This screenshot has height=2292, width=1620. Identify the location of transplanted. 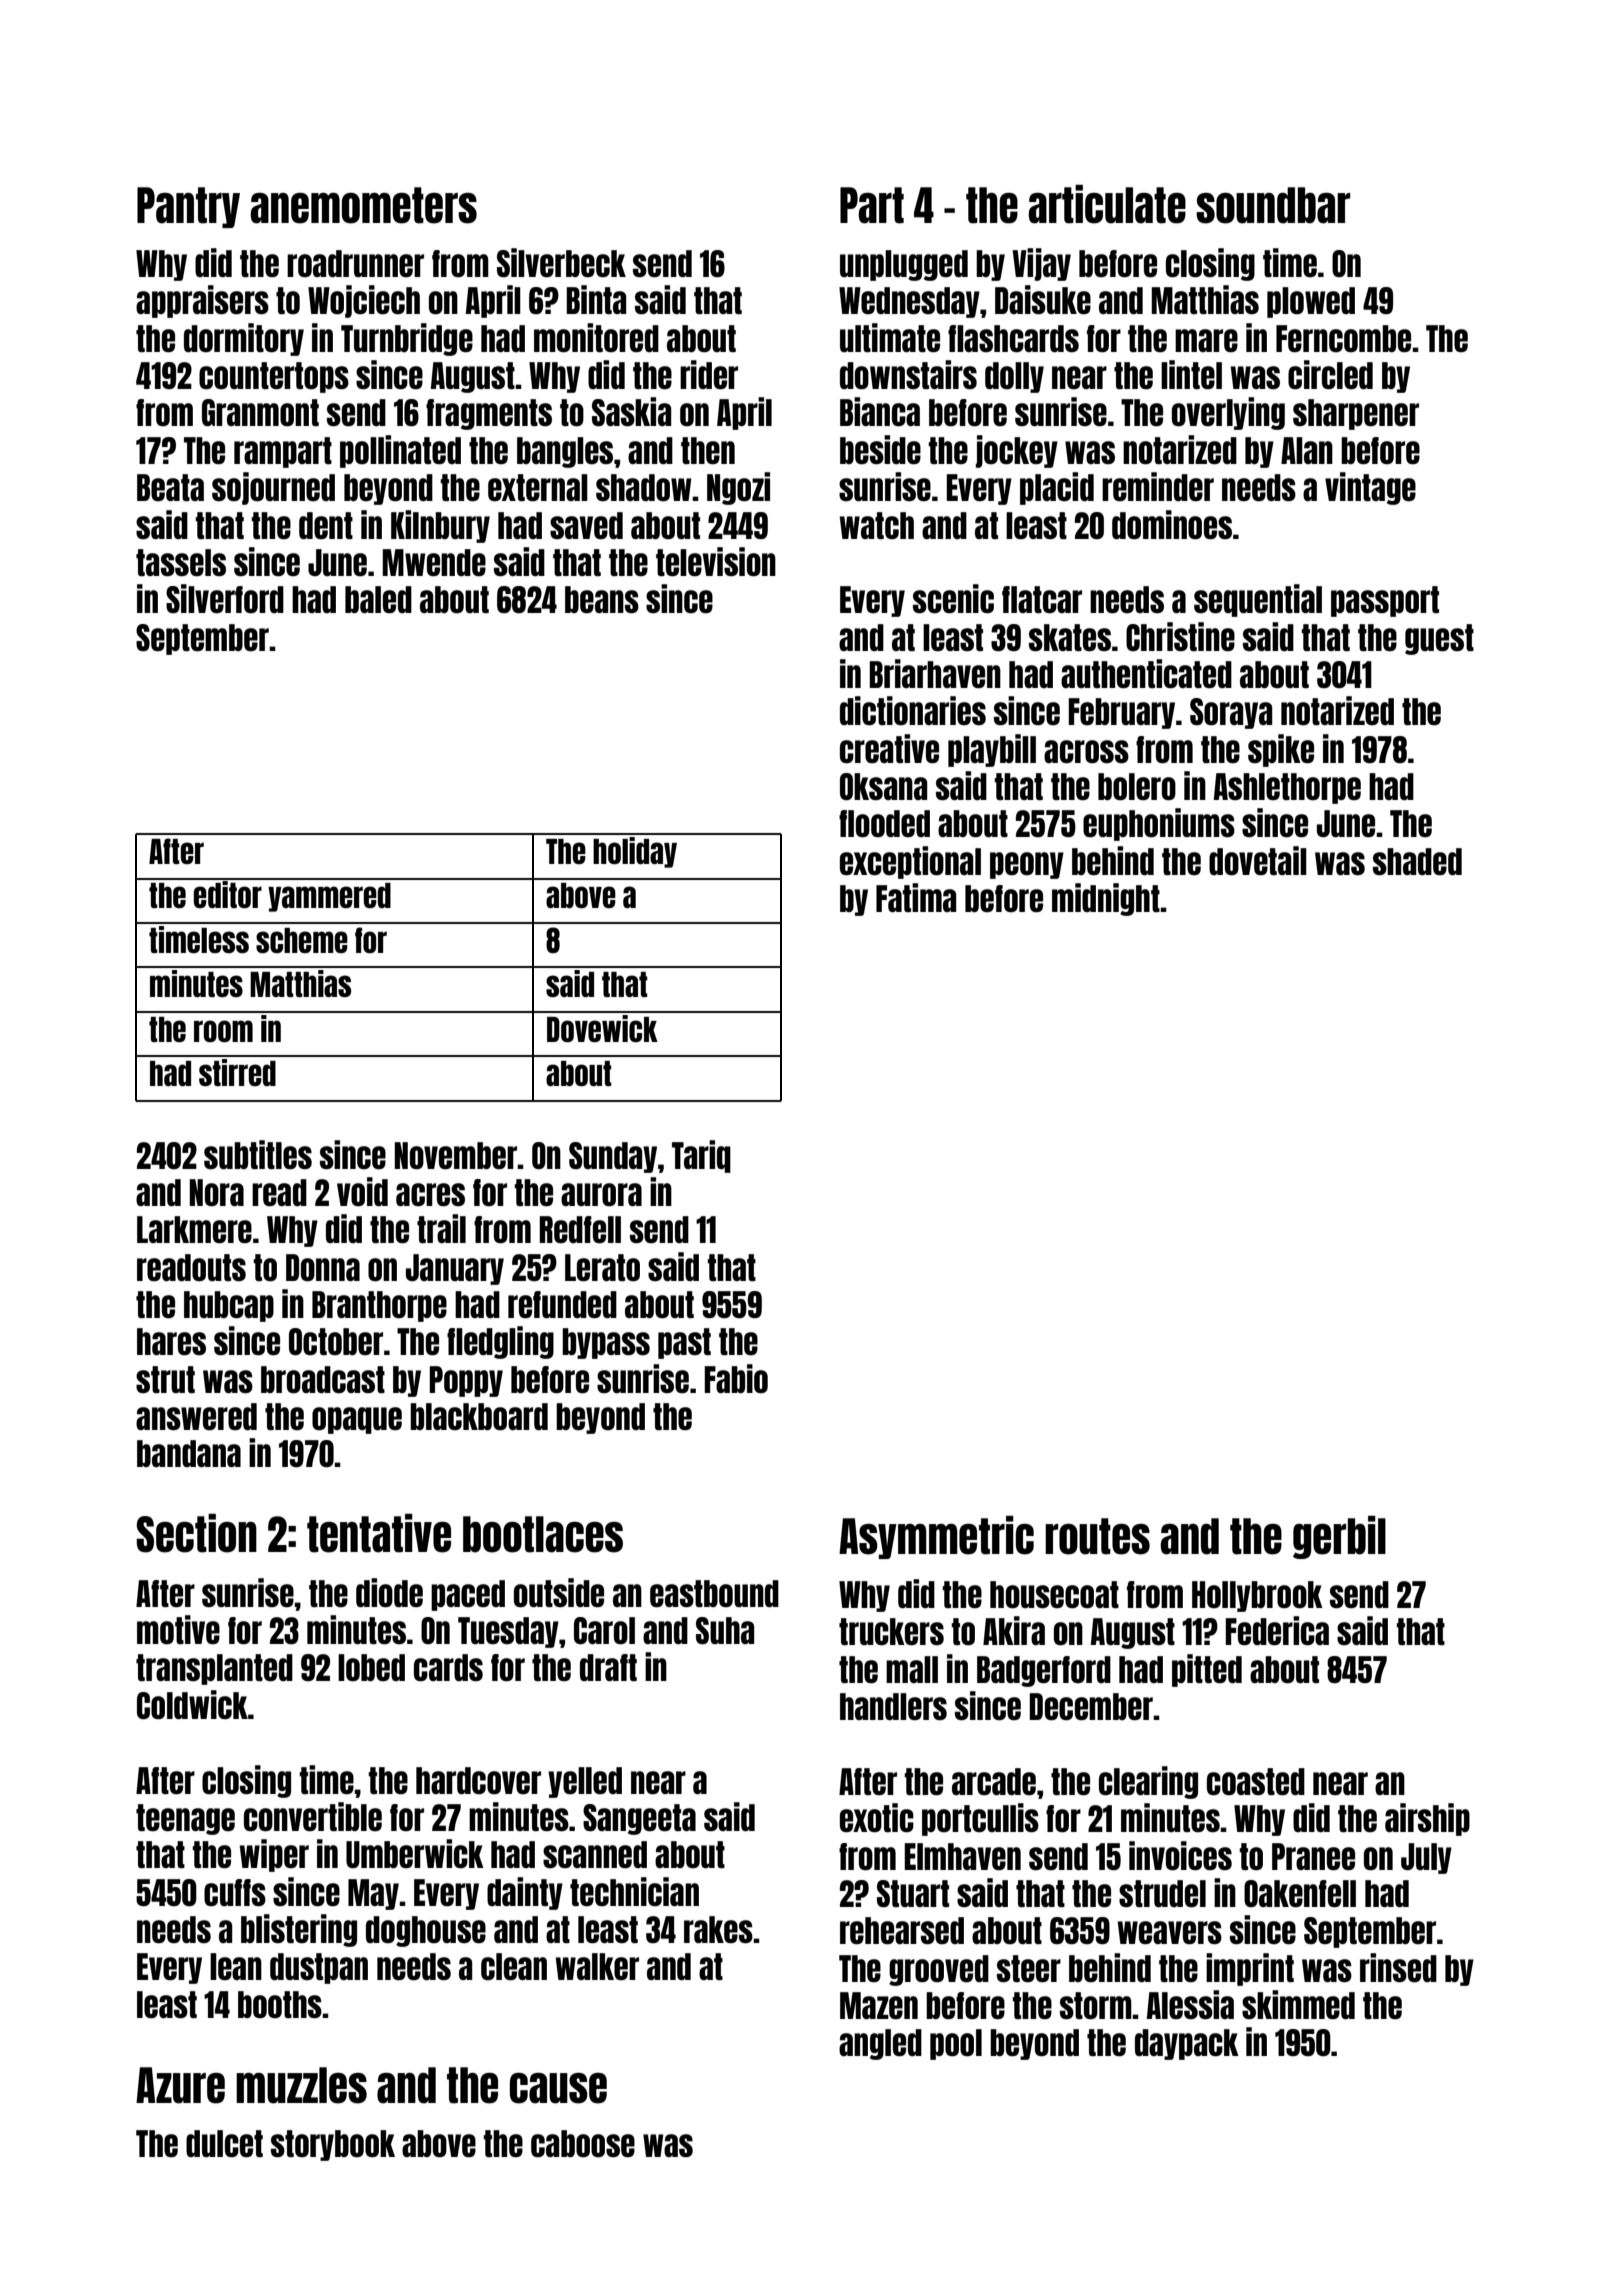
(214, 1669).
